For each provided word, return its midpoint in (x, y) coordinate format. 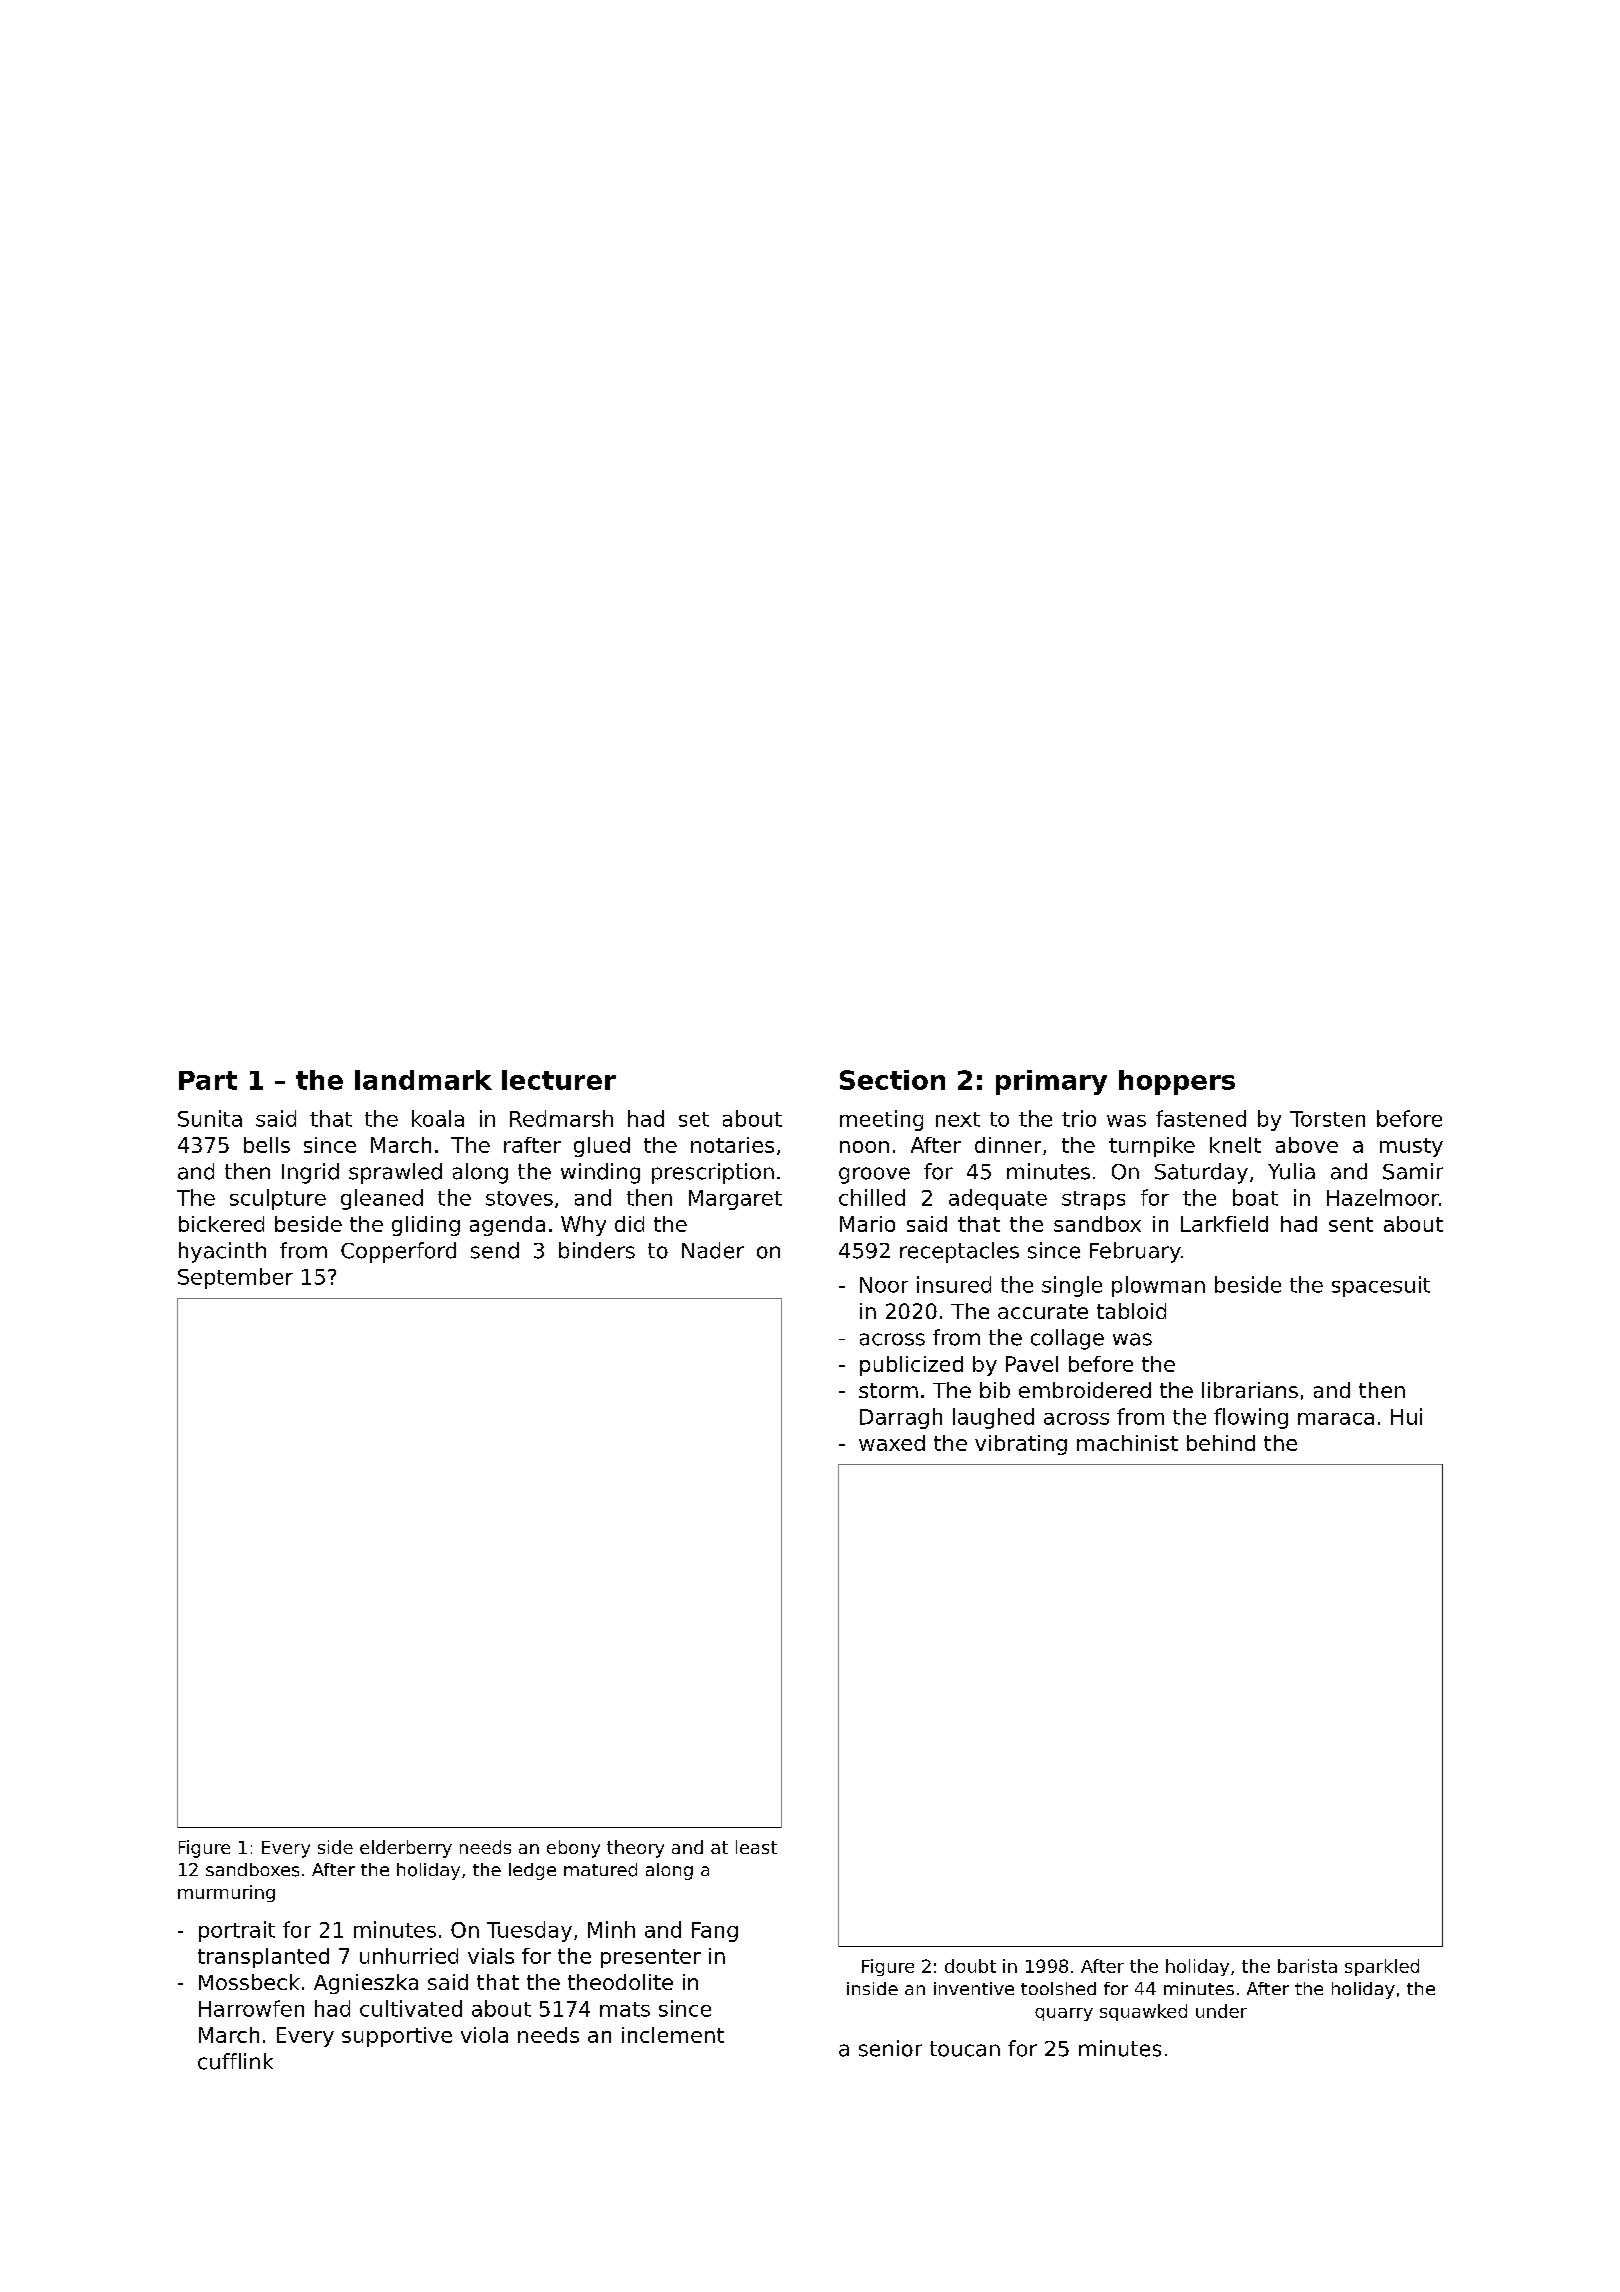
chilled (872, 1197)
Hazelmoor (1383, 1197)
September (235, 1278)
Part (208, 1080)
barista (1307, 1966)
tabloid (1131, 1311)
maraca (1336, 1419)
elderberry (406, 1849)
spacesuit (1381, 1286)
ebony (573, 1849)
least (756, 1847)
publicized (911, 1366)
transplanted (263, 1958)
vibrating (1021, 1445)
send (495, 1250)
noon (864, 1147)
